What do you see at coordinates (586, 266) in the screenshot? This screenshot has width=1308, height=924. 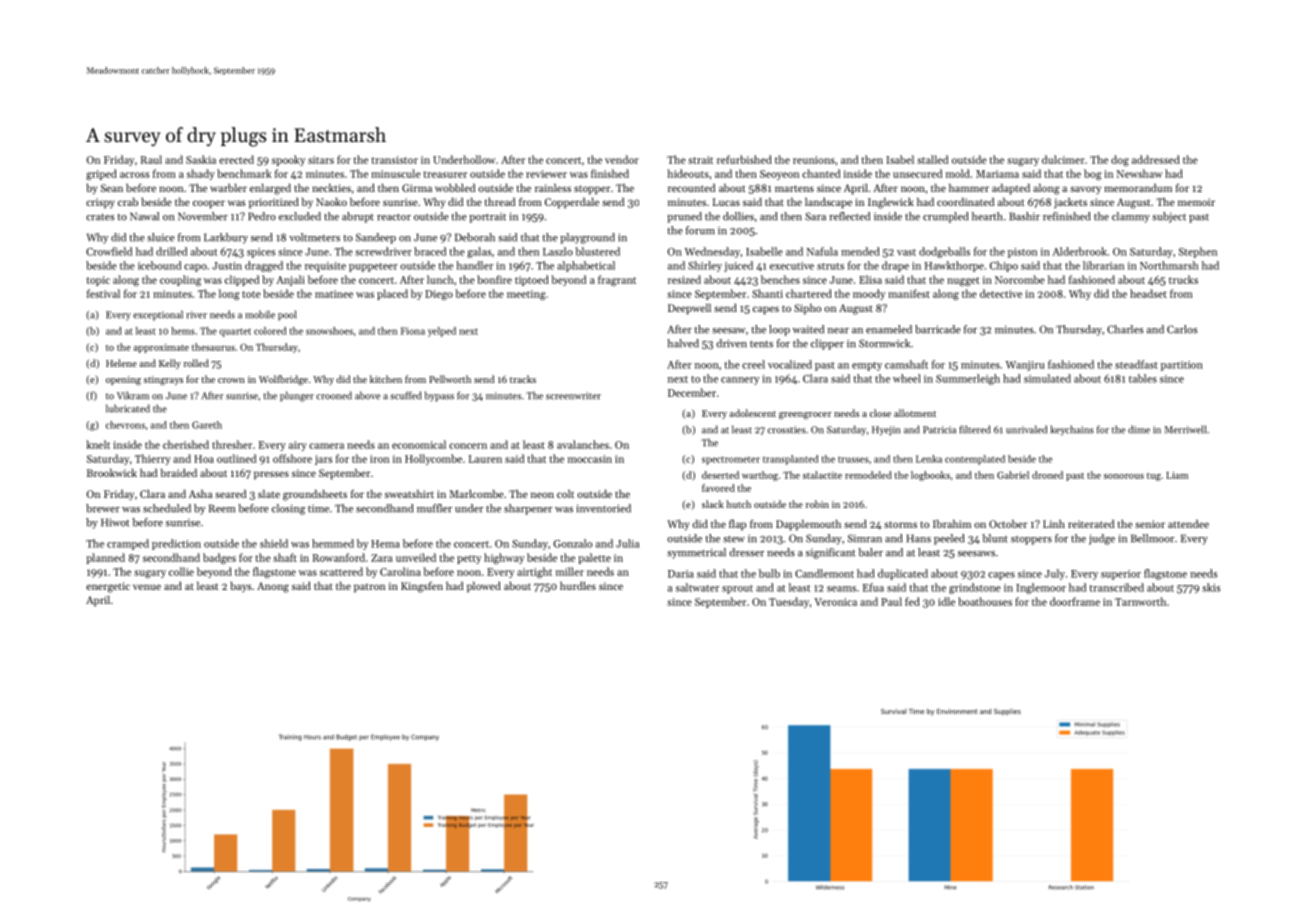 I see `alphabetical` at bounding box center [586, 266].
